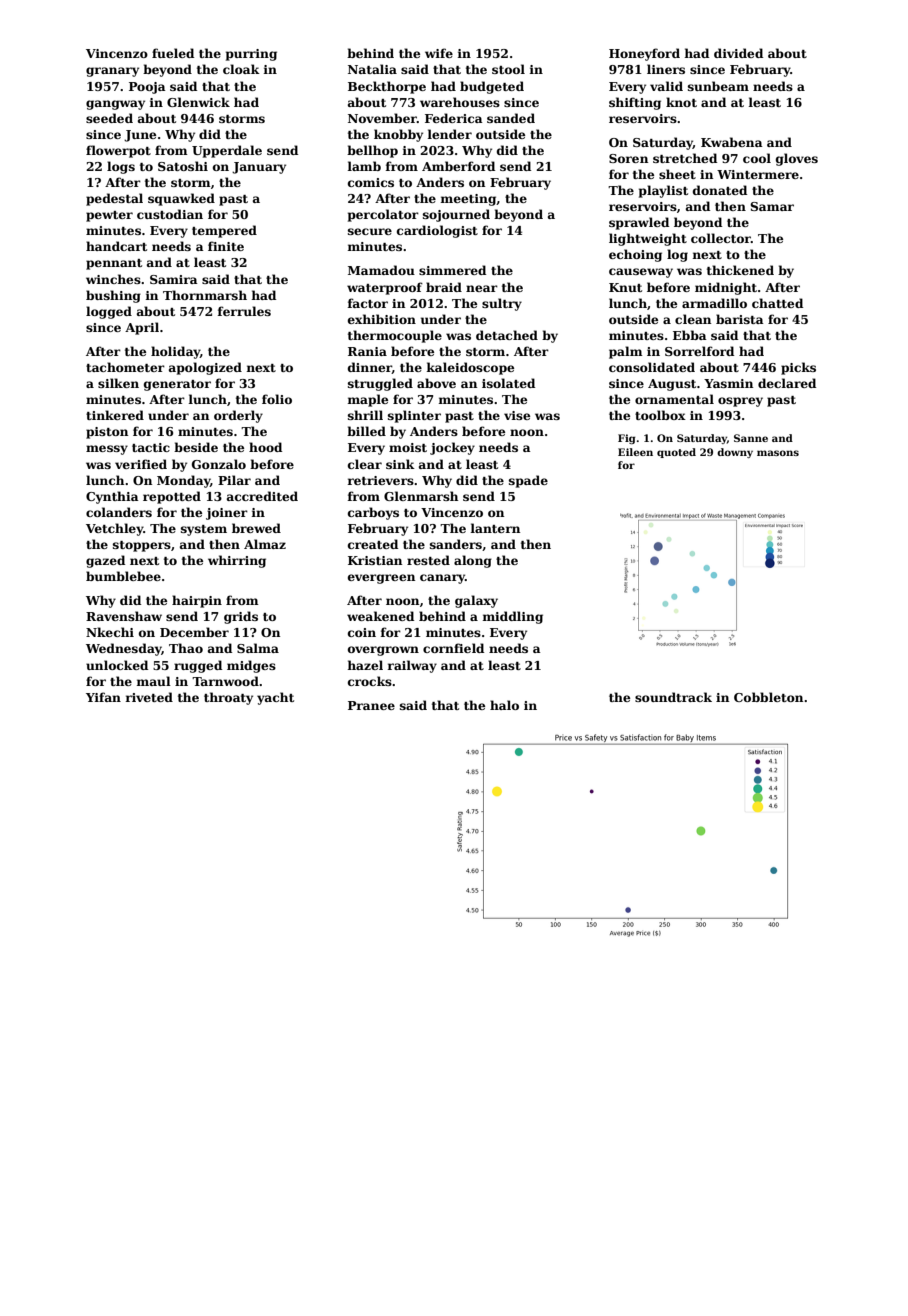 This screenshot has height=1316, width=908. I want to click on lantern, so click(495, 528).
